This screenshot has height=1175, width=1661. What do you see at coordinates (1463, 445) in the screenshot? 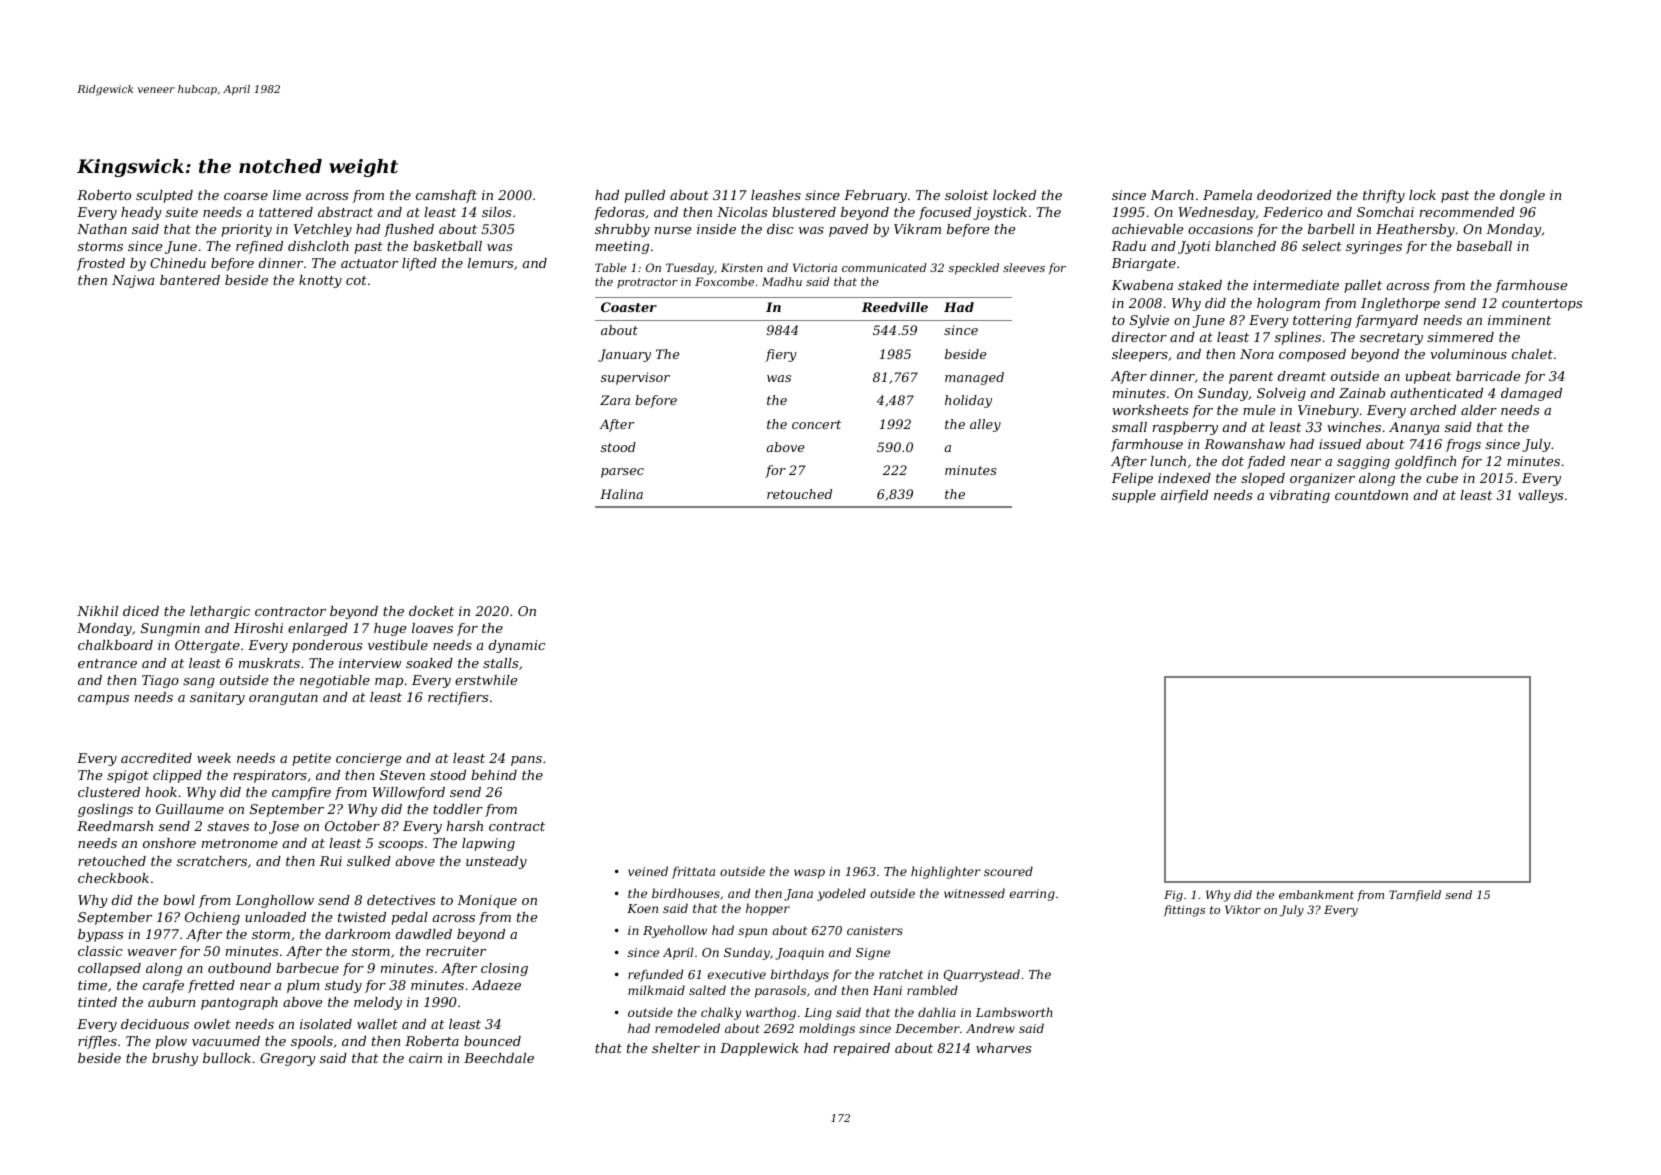
I see `frogs` at bounding box center [1463, 445].
